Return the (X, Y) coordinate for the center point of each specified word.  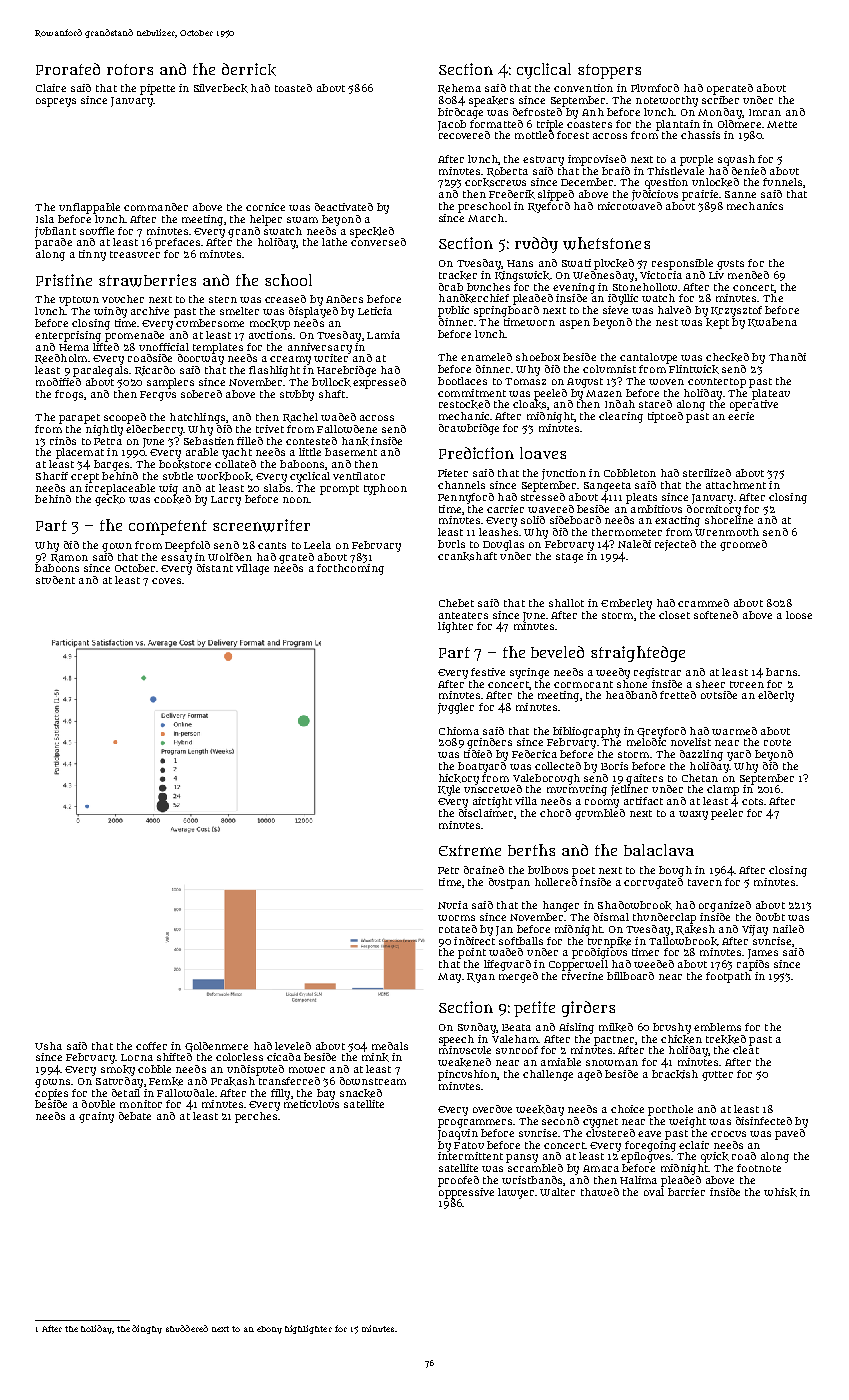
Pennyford (466, 498)
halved (674, 310)
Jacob (452, 125)
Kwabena (772, 322)
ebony (269, 1330)
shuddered (187, 1328)
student (55, 580)
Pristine (64, 280)
